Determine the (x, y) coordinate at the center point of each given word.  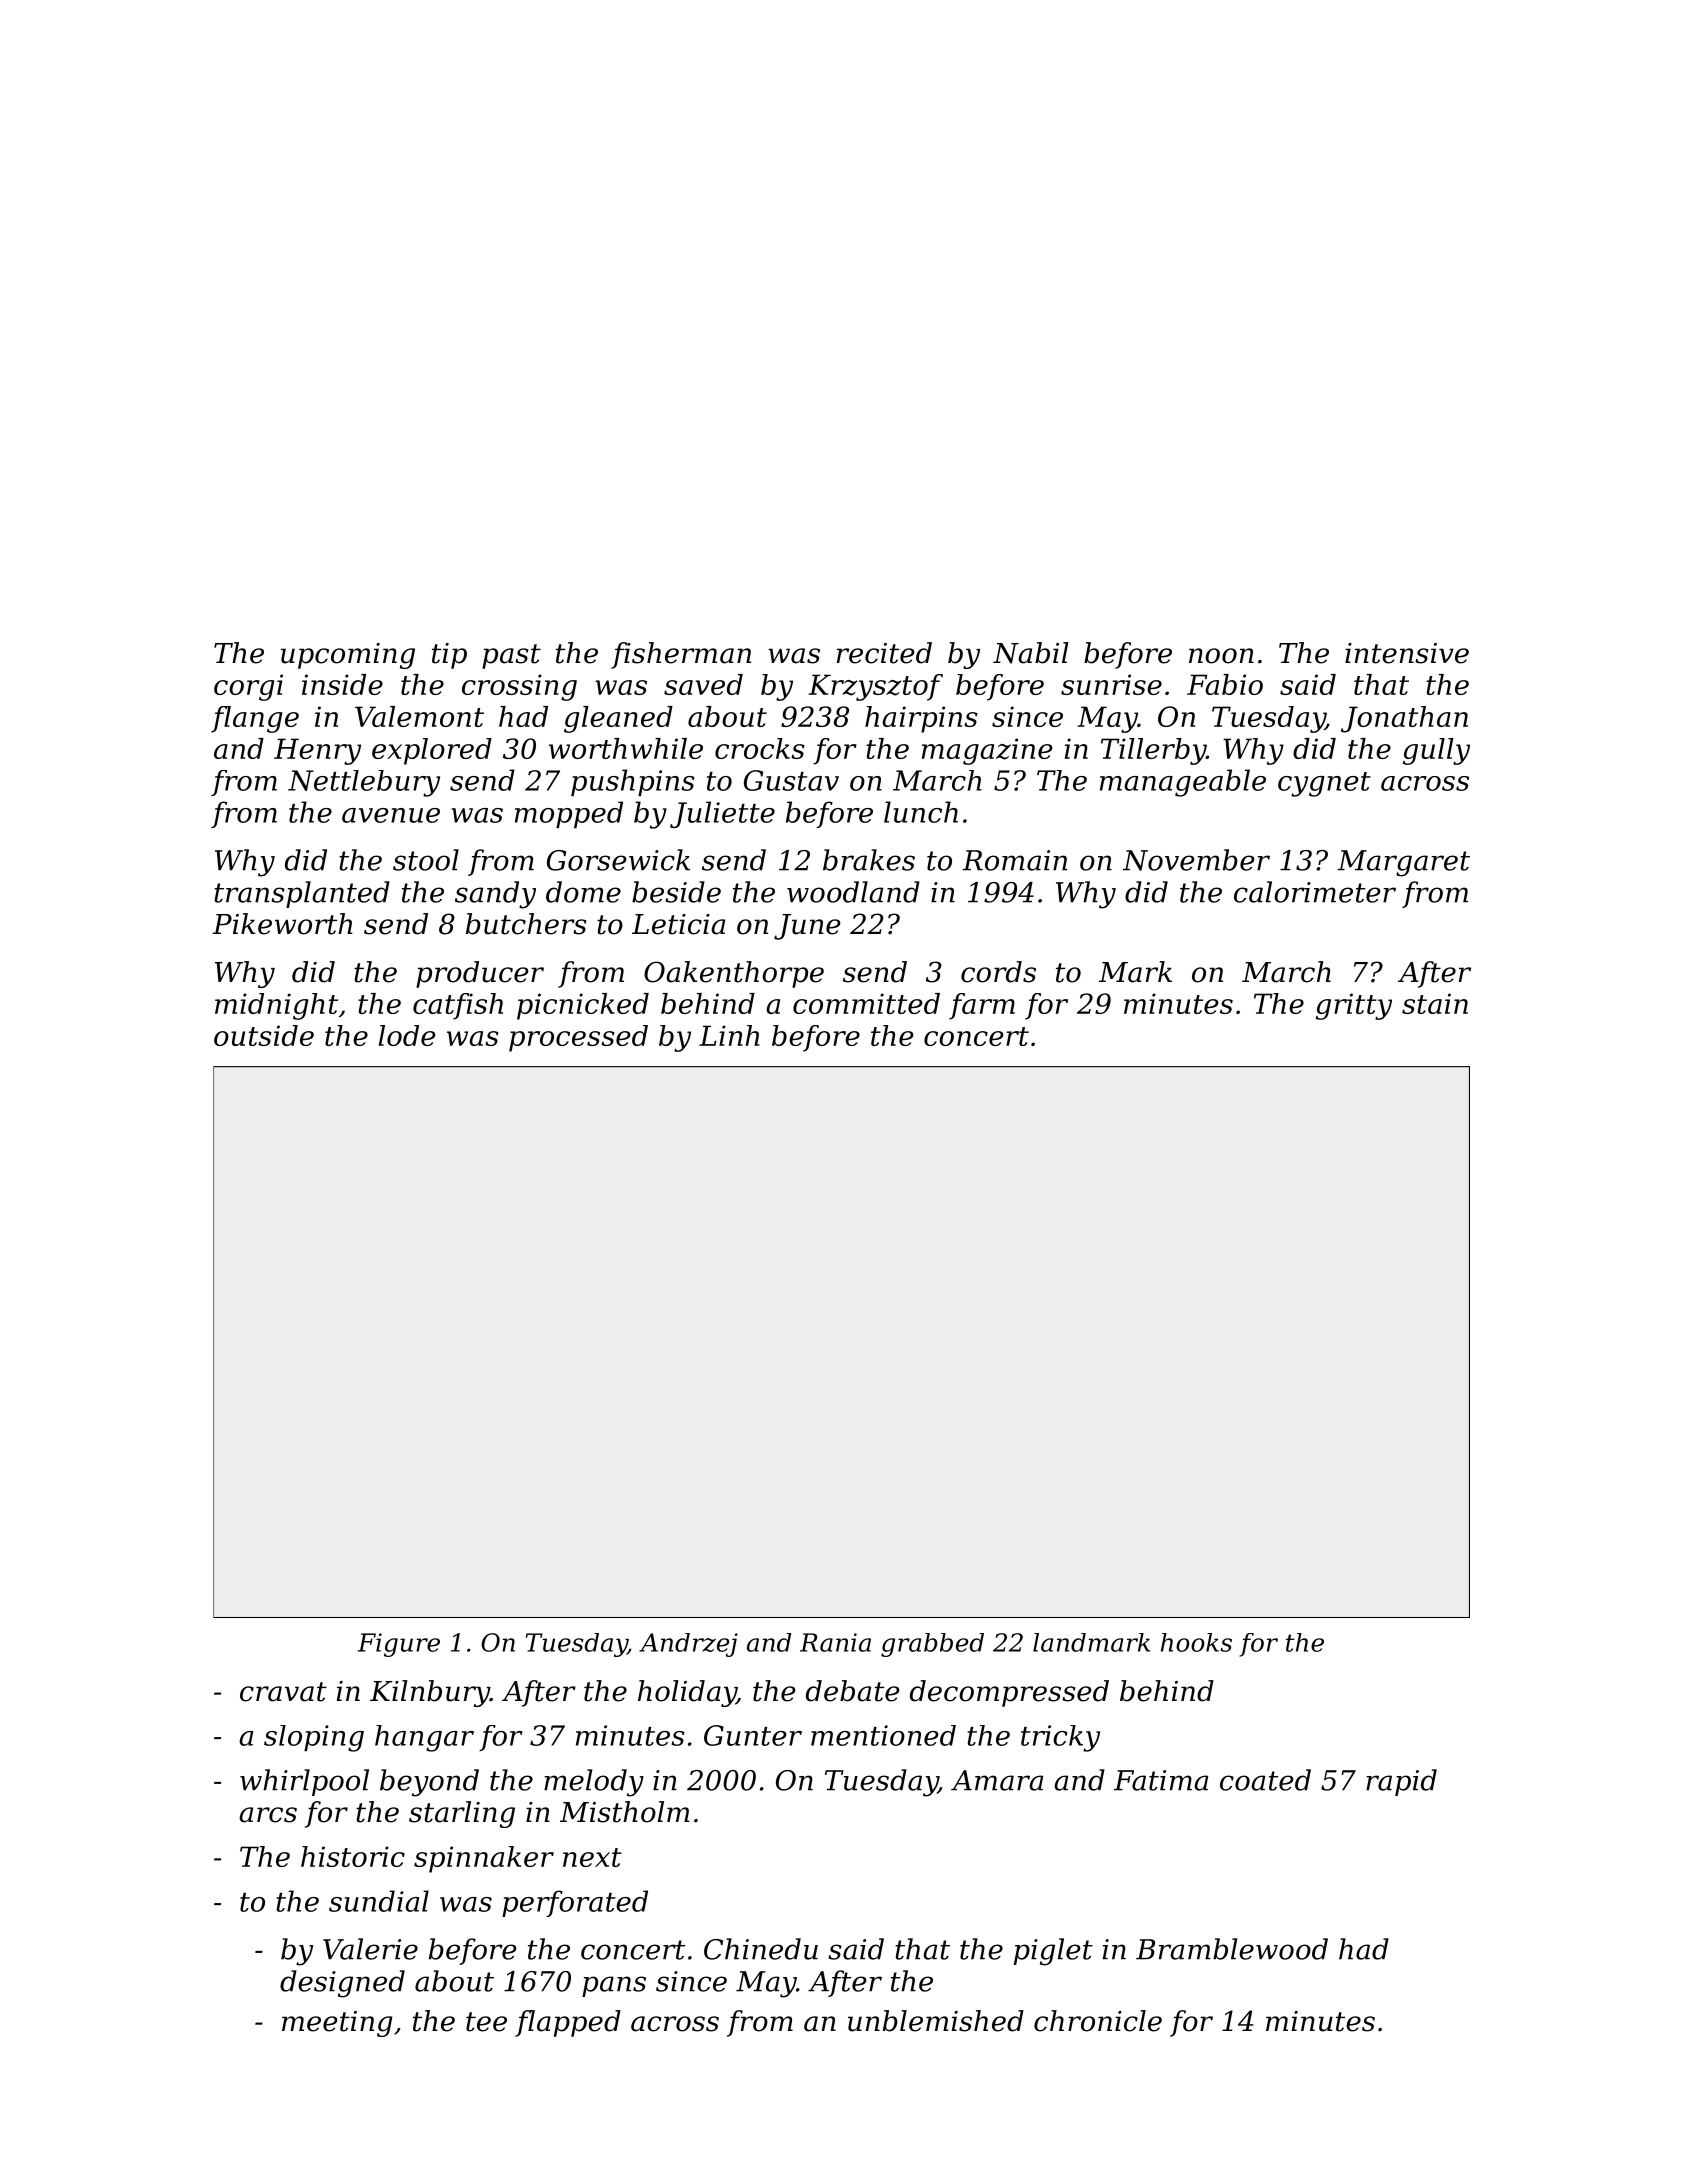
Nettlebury (364, 783)
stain (1435, 1003)
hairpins (921, 719)
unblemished (936, 2021)
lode (407, 1035)
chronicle (1098, 2021)
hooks (1196, 1642)
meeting (337, 2024)
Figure (399, 1645)
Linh (729, 1035)
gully (1436, 751)
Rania (835, 1642)
